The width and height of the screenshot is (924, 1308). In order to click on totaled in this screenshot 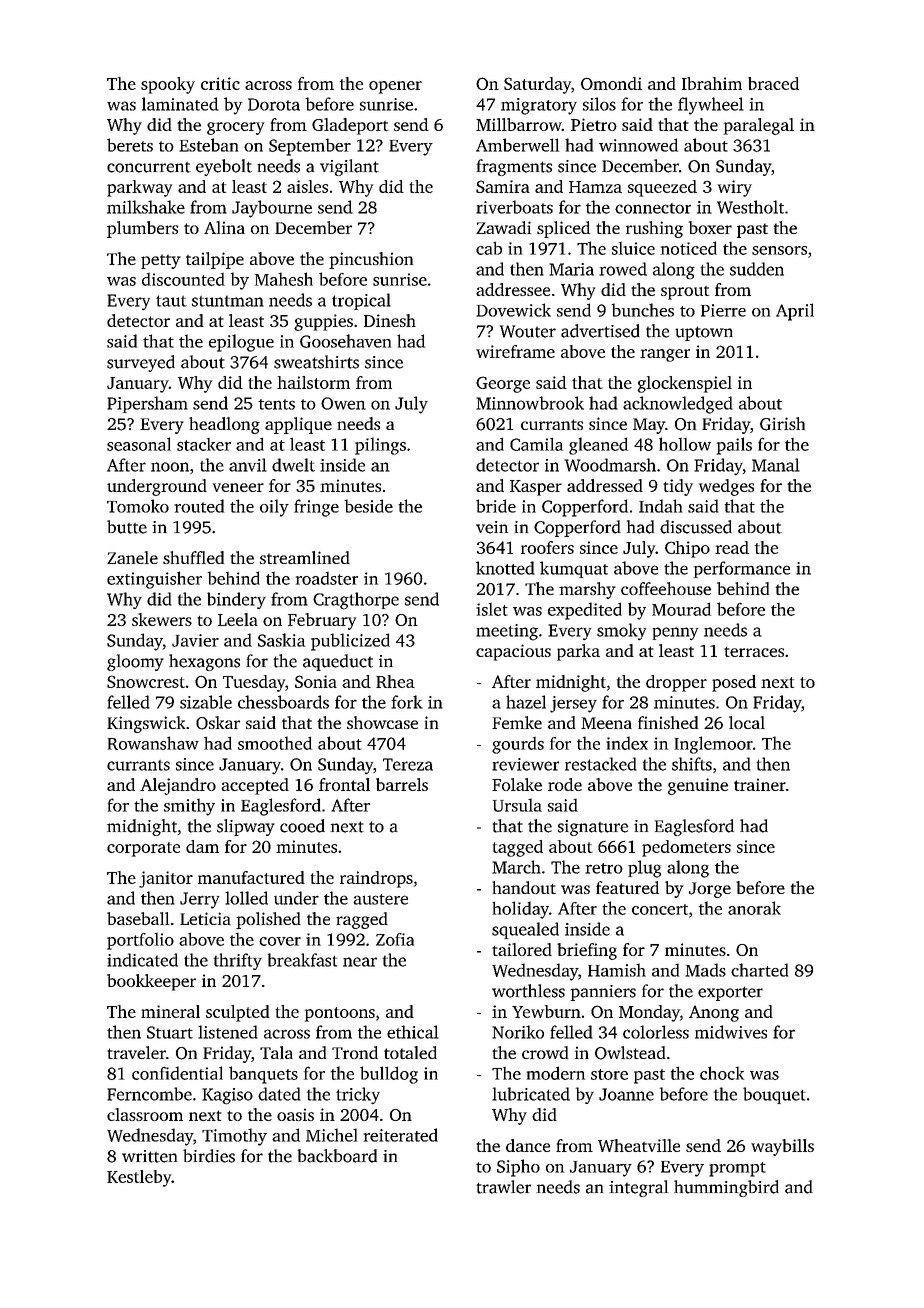, I will do `click(410, 1052)`.
